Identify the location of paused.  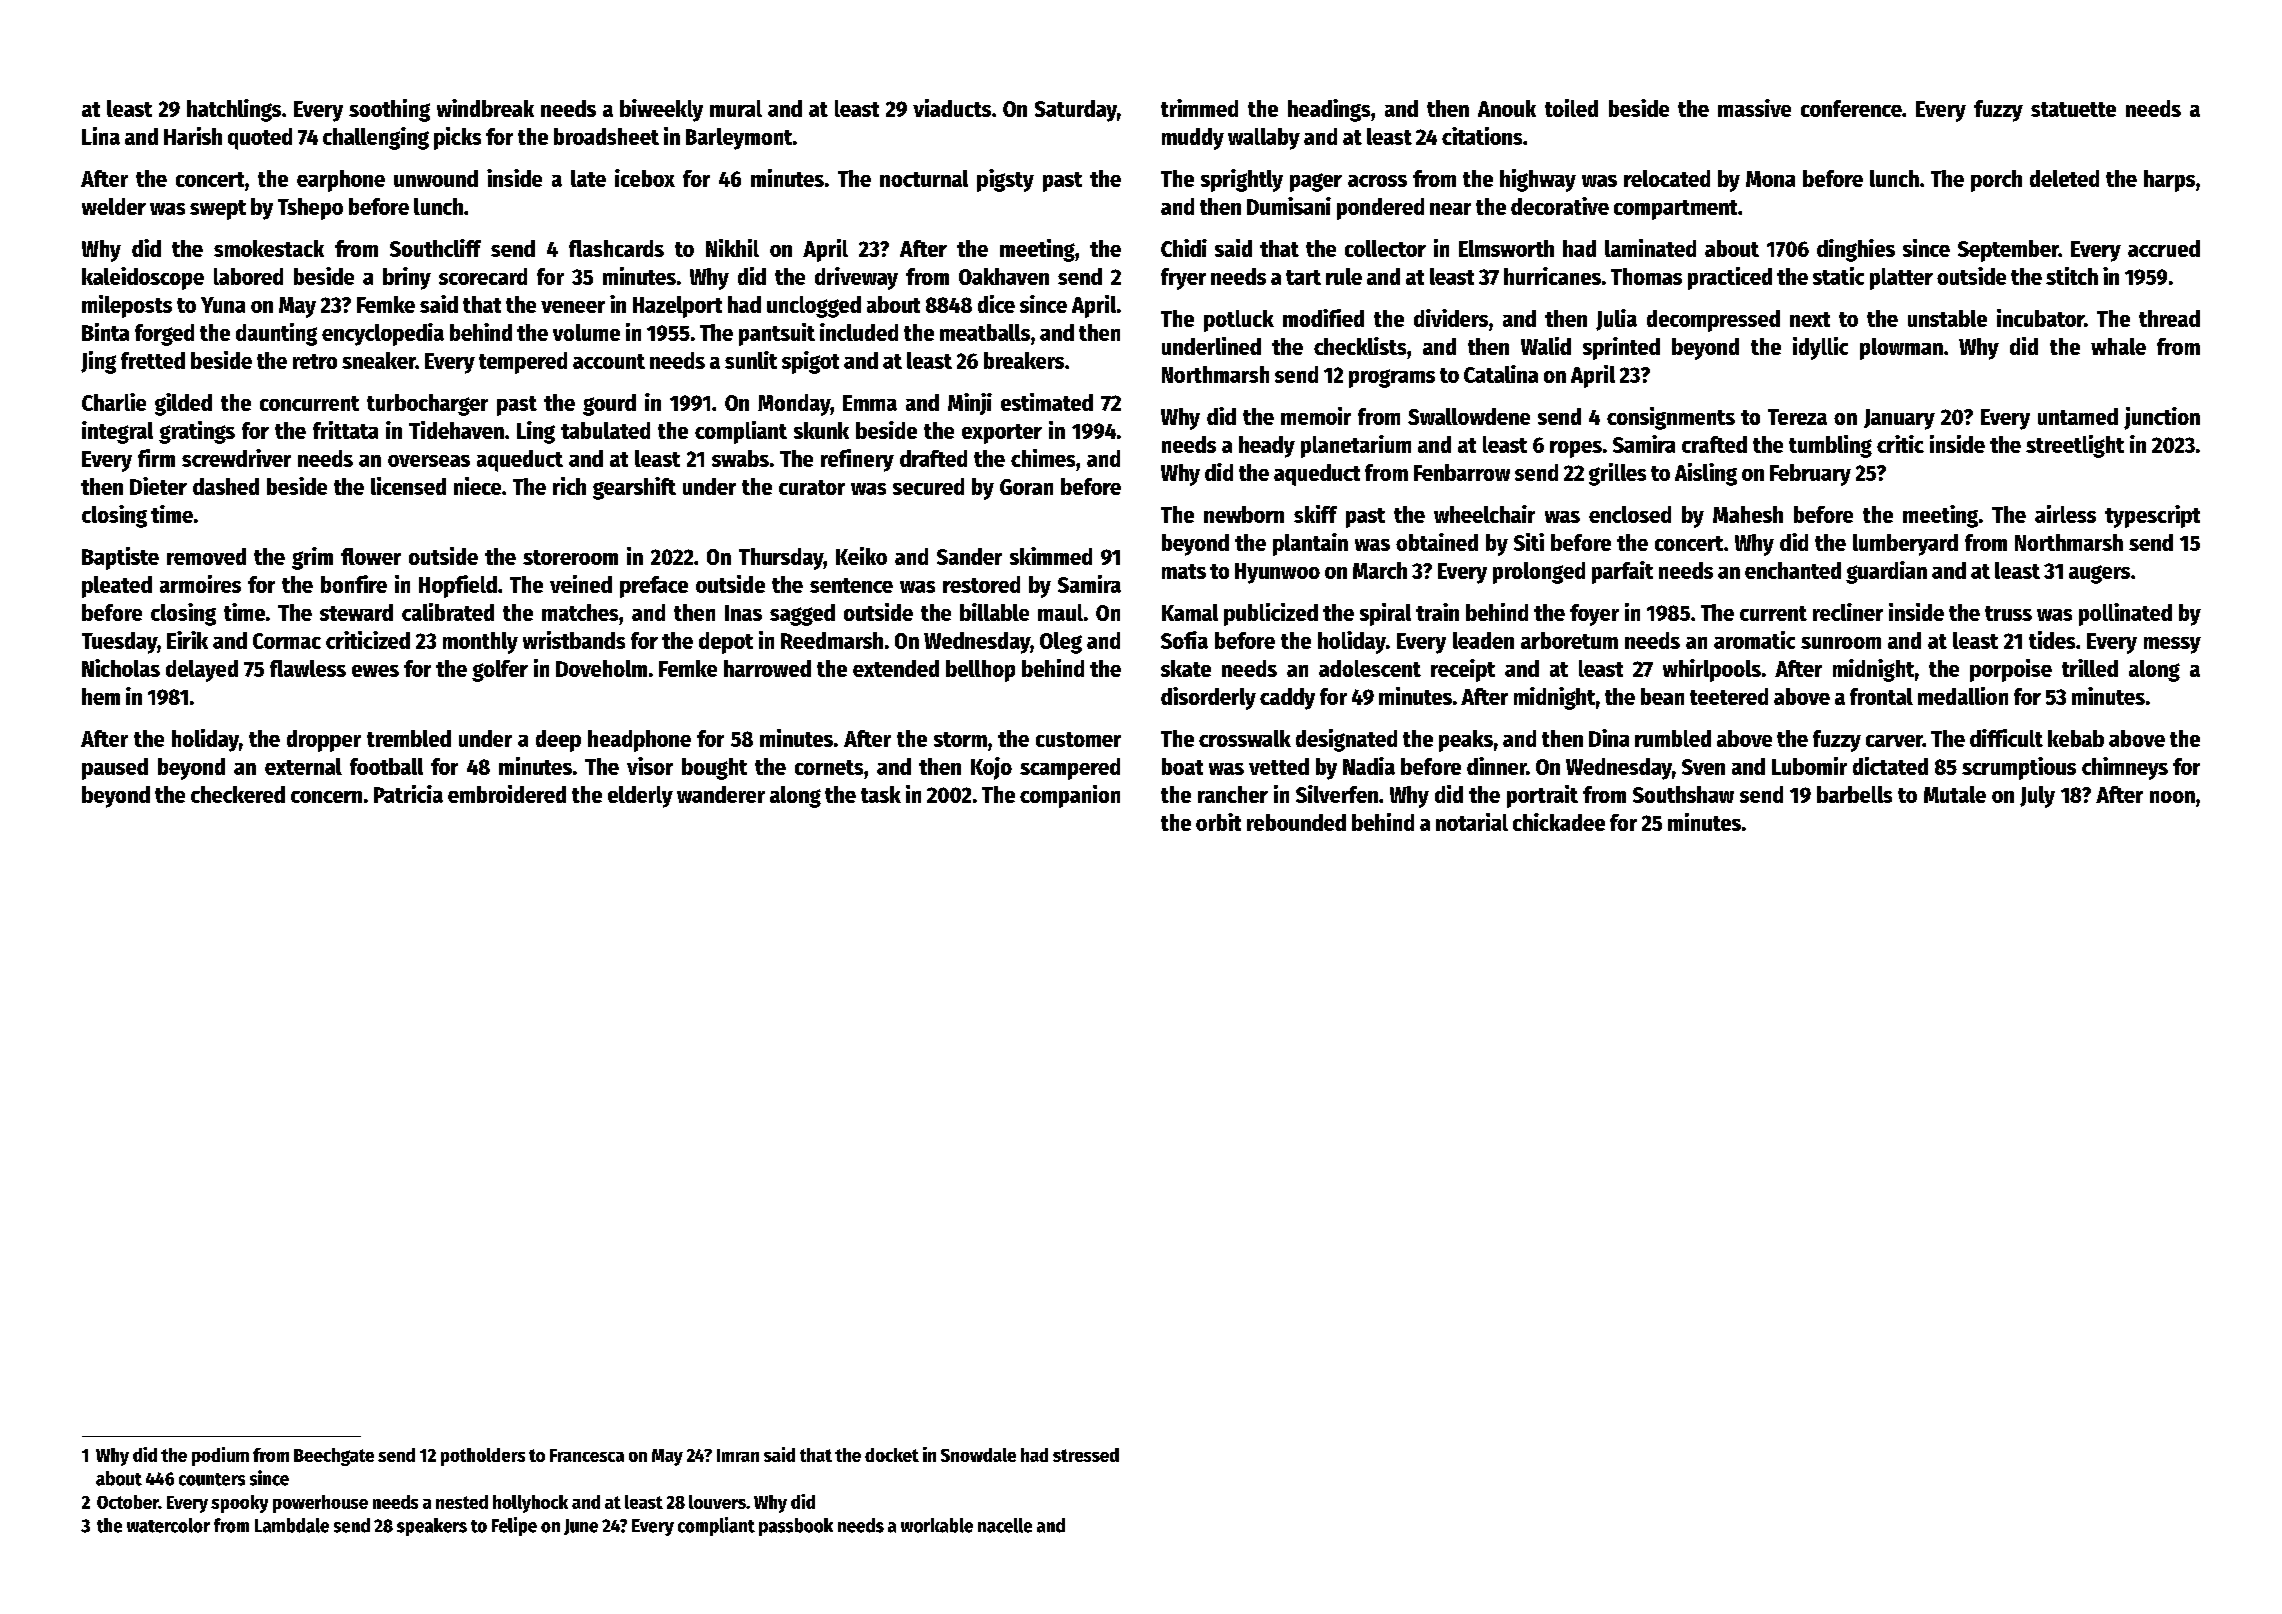
(115, 769).
